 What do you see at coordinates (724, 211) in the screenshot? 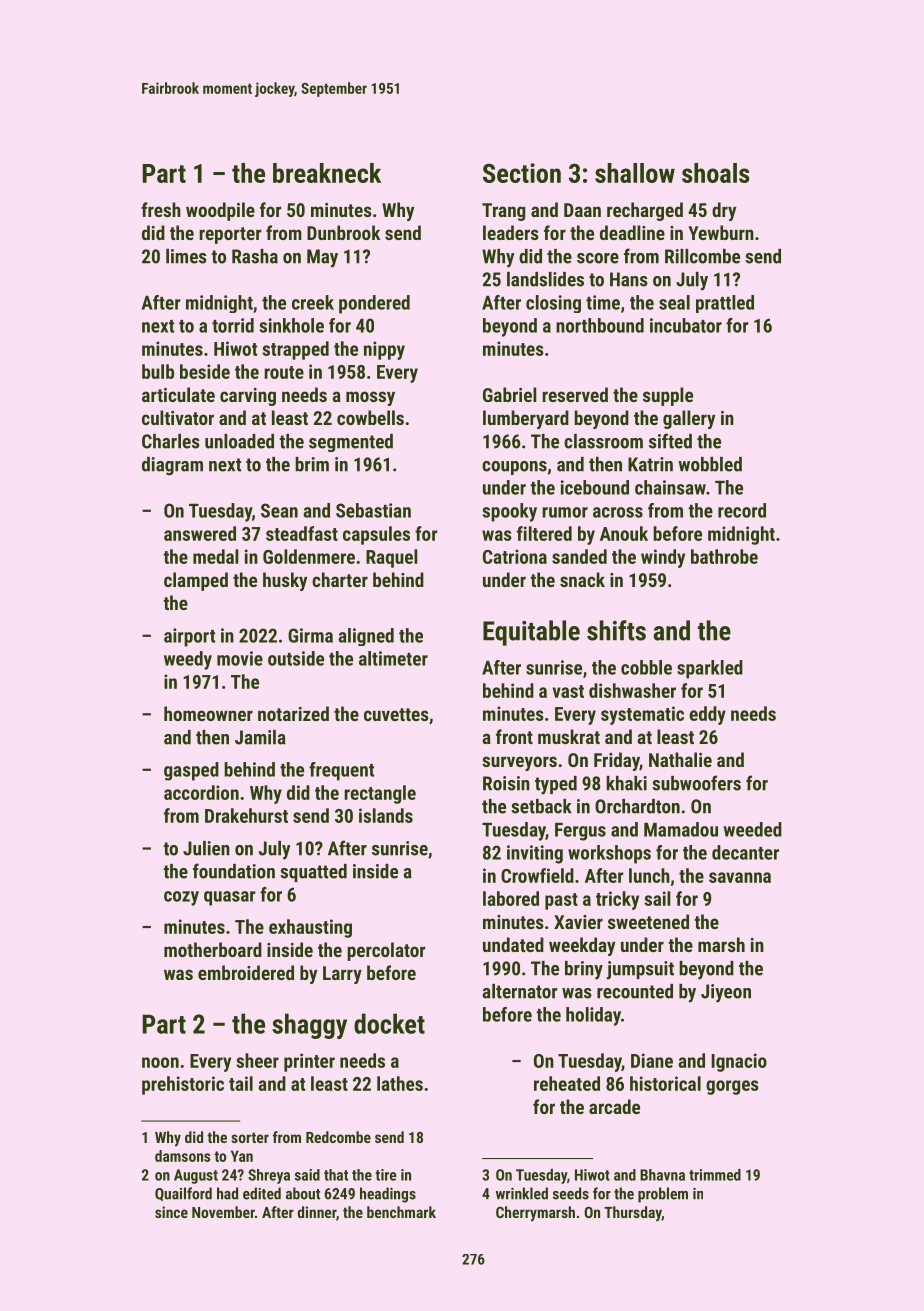
I see `dry` at bounding box center [724, 211].
